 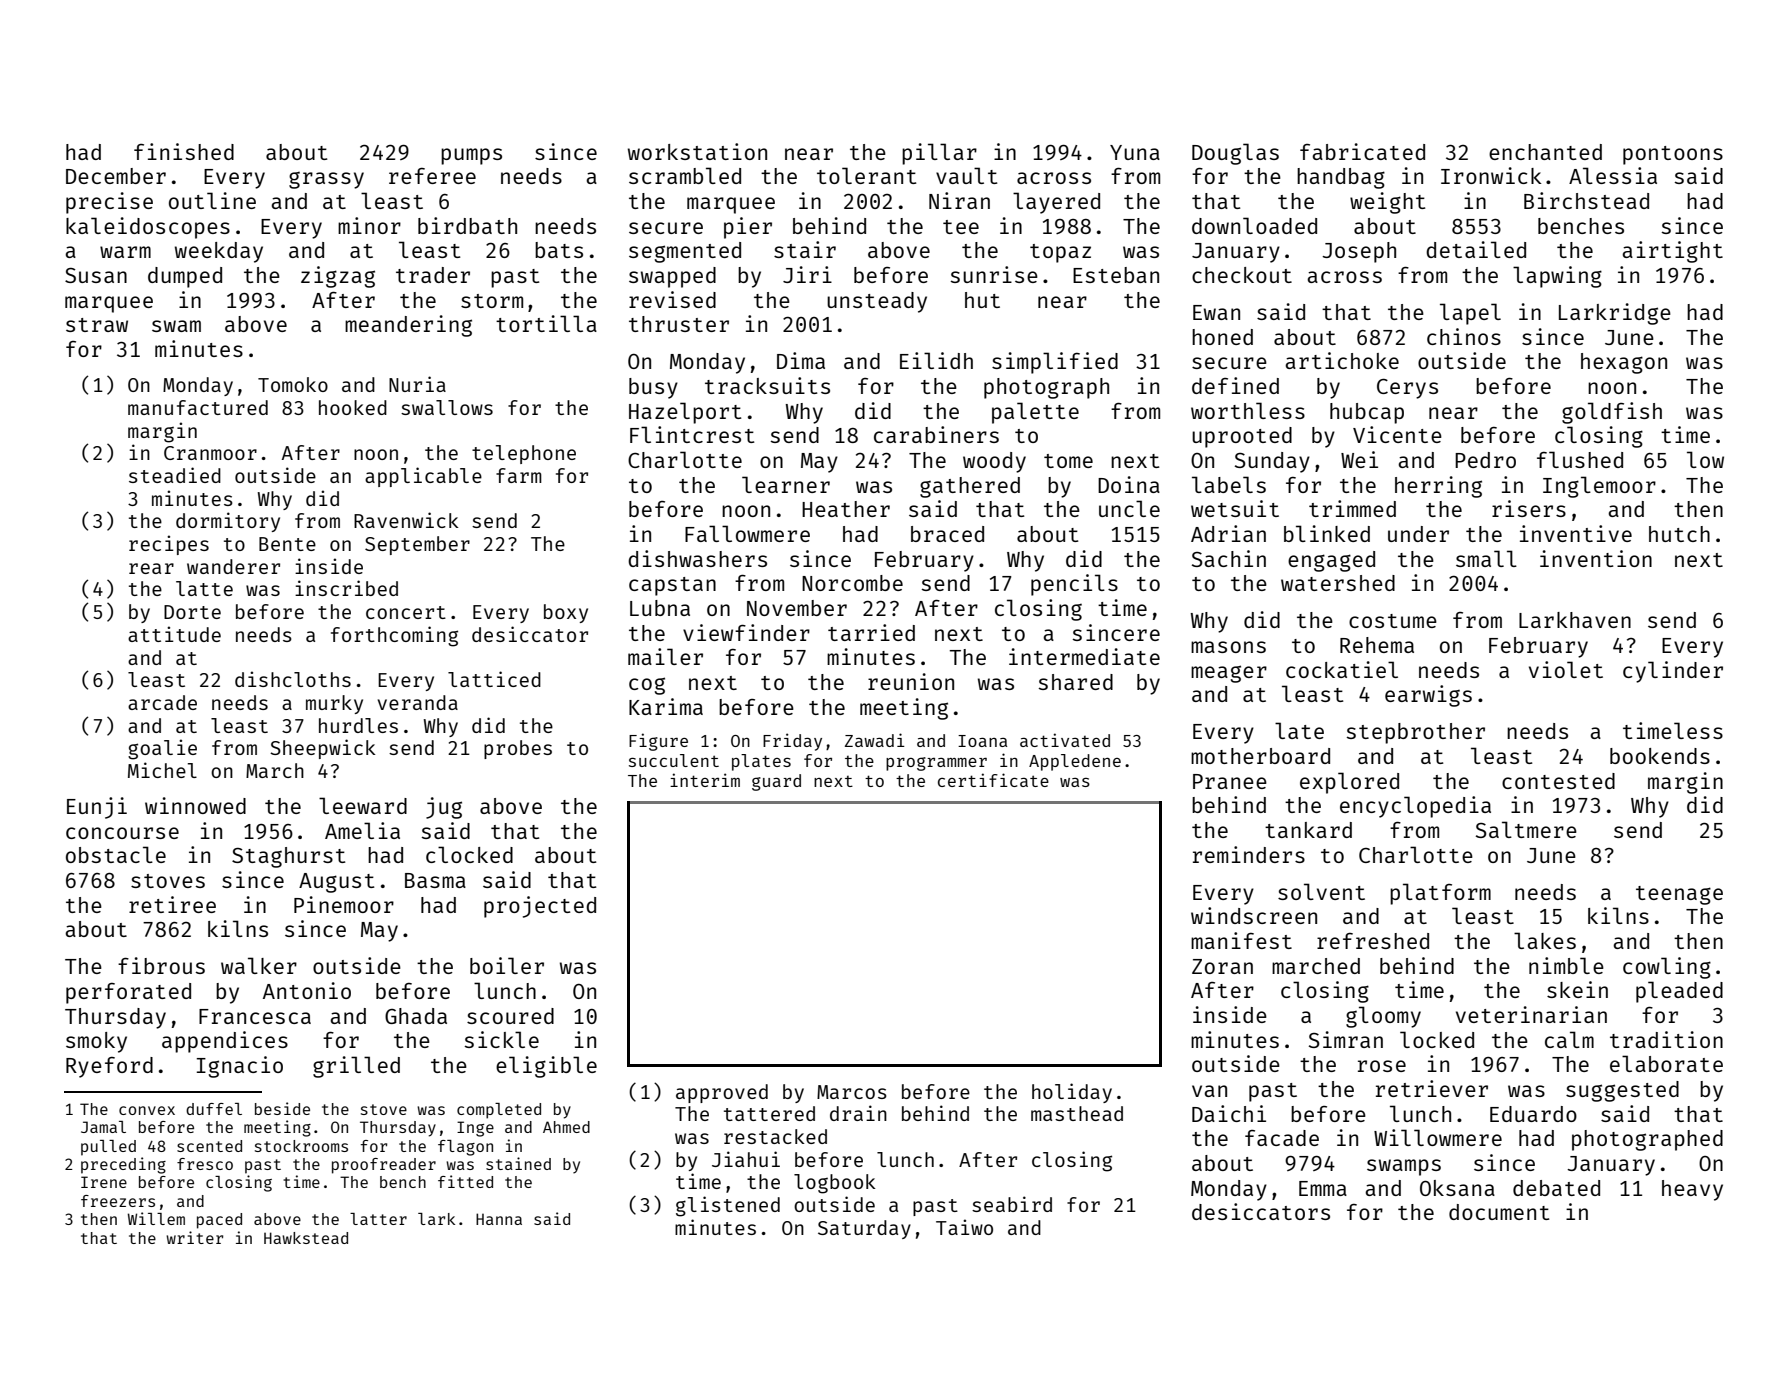 What do you see at coordinates (776, 782) in the image?
I see `guard` at bounding box center [776, 782].
